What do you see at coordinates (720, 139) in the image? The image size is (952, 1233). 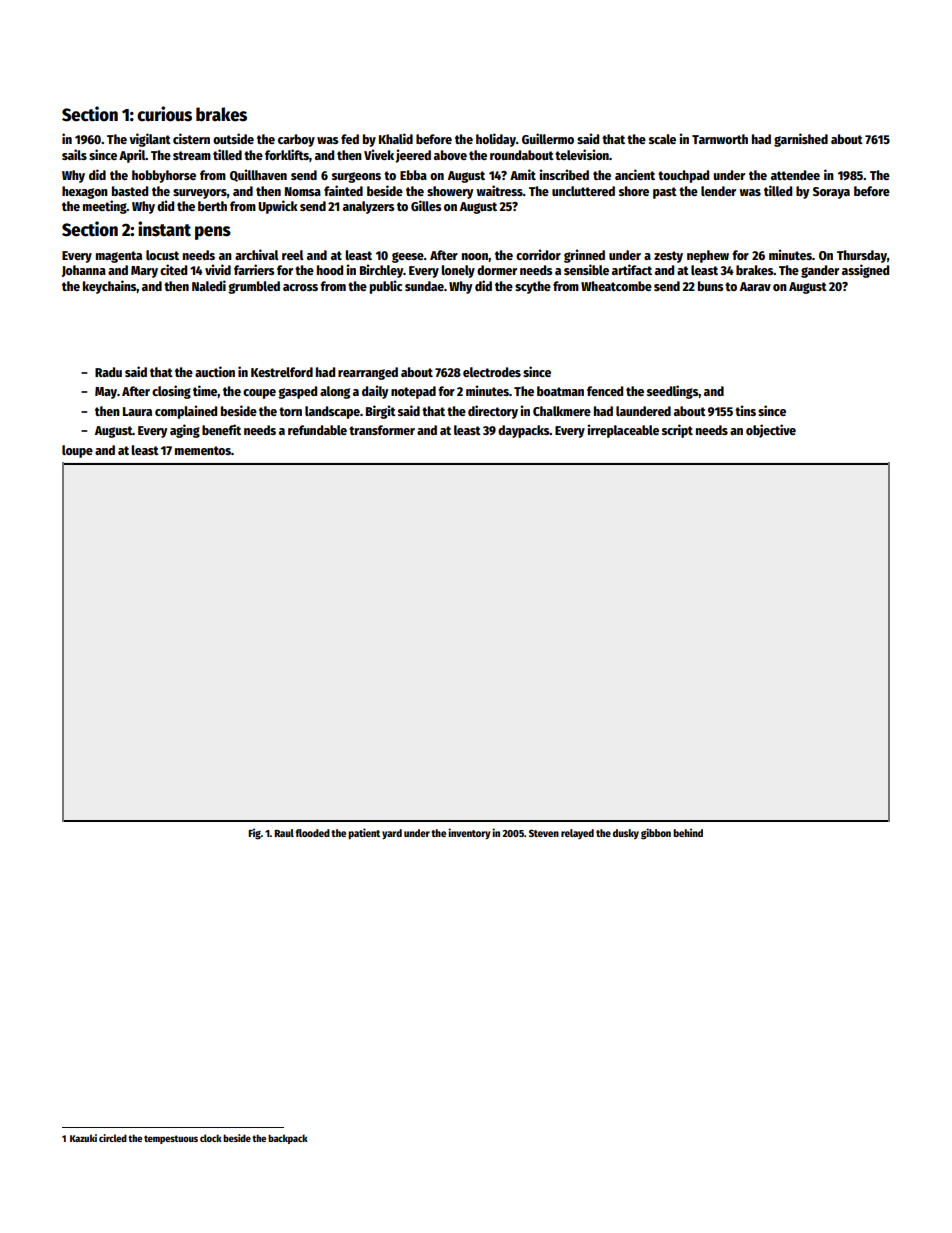 I see `Tarnworth` at bounding box center [720, 139].
